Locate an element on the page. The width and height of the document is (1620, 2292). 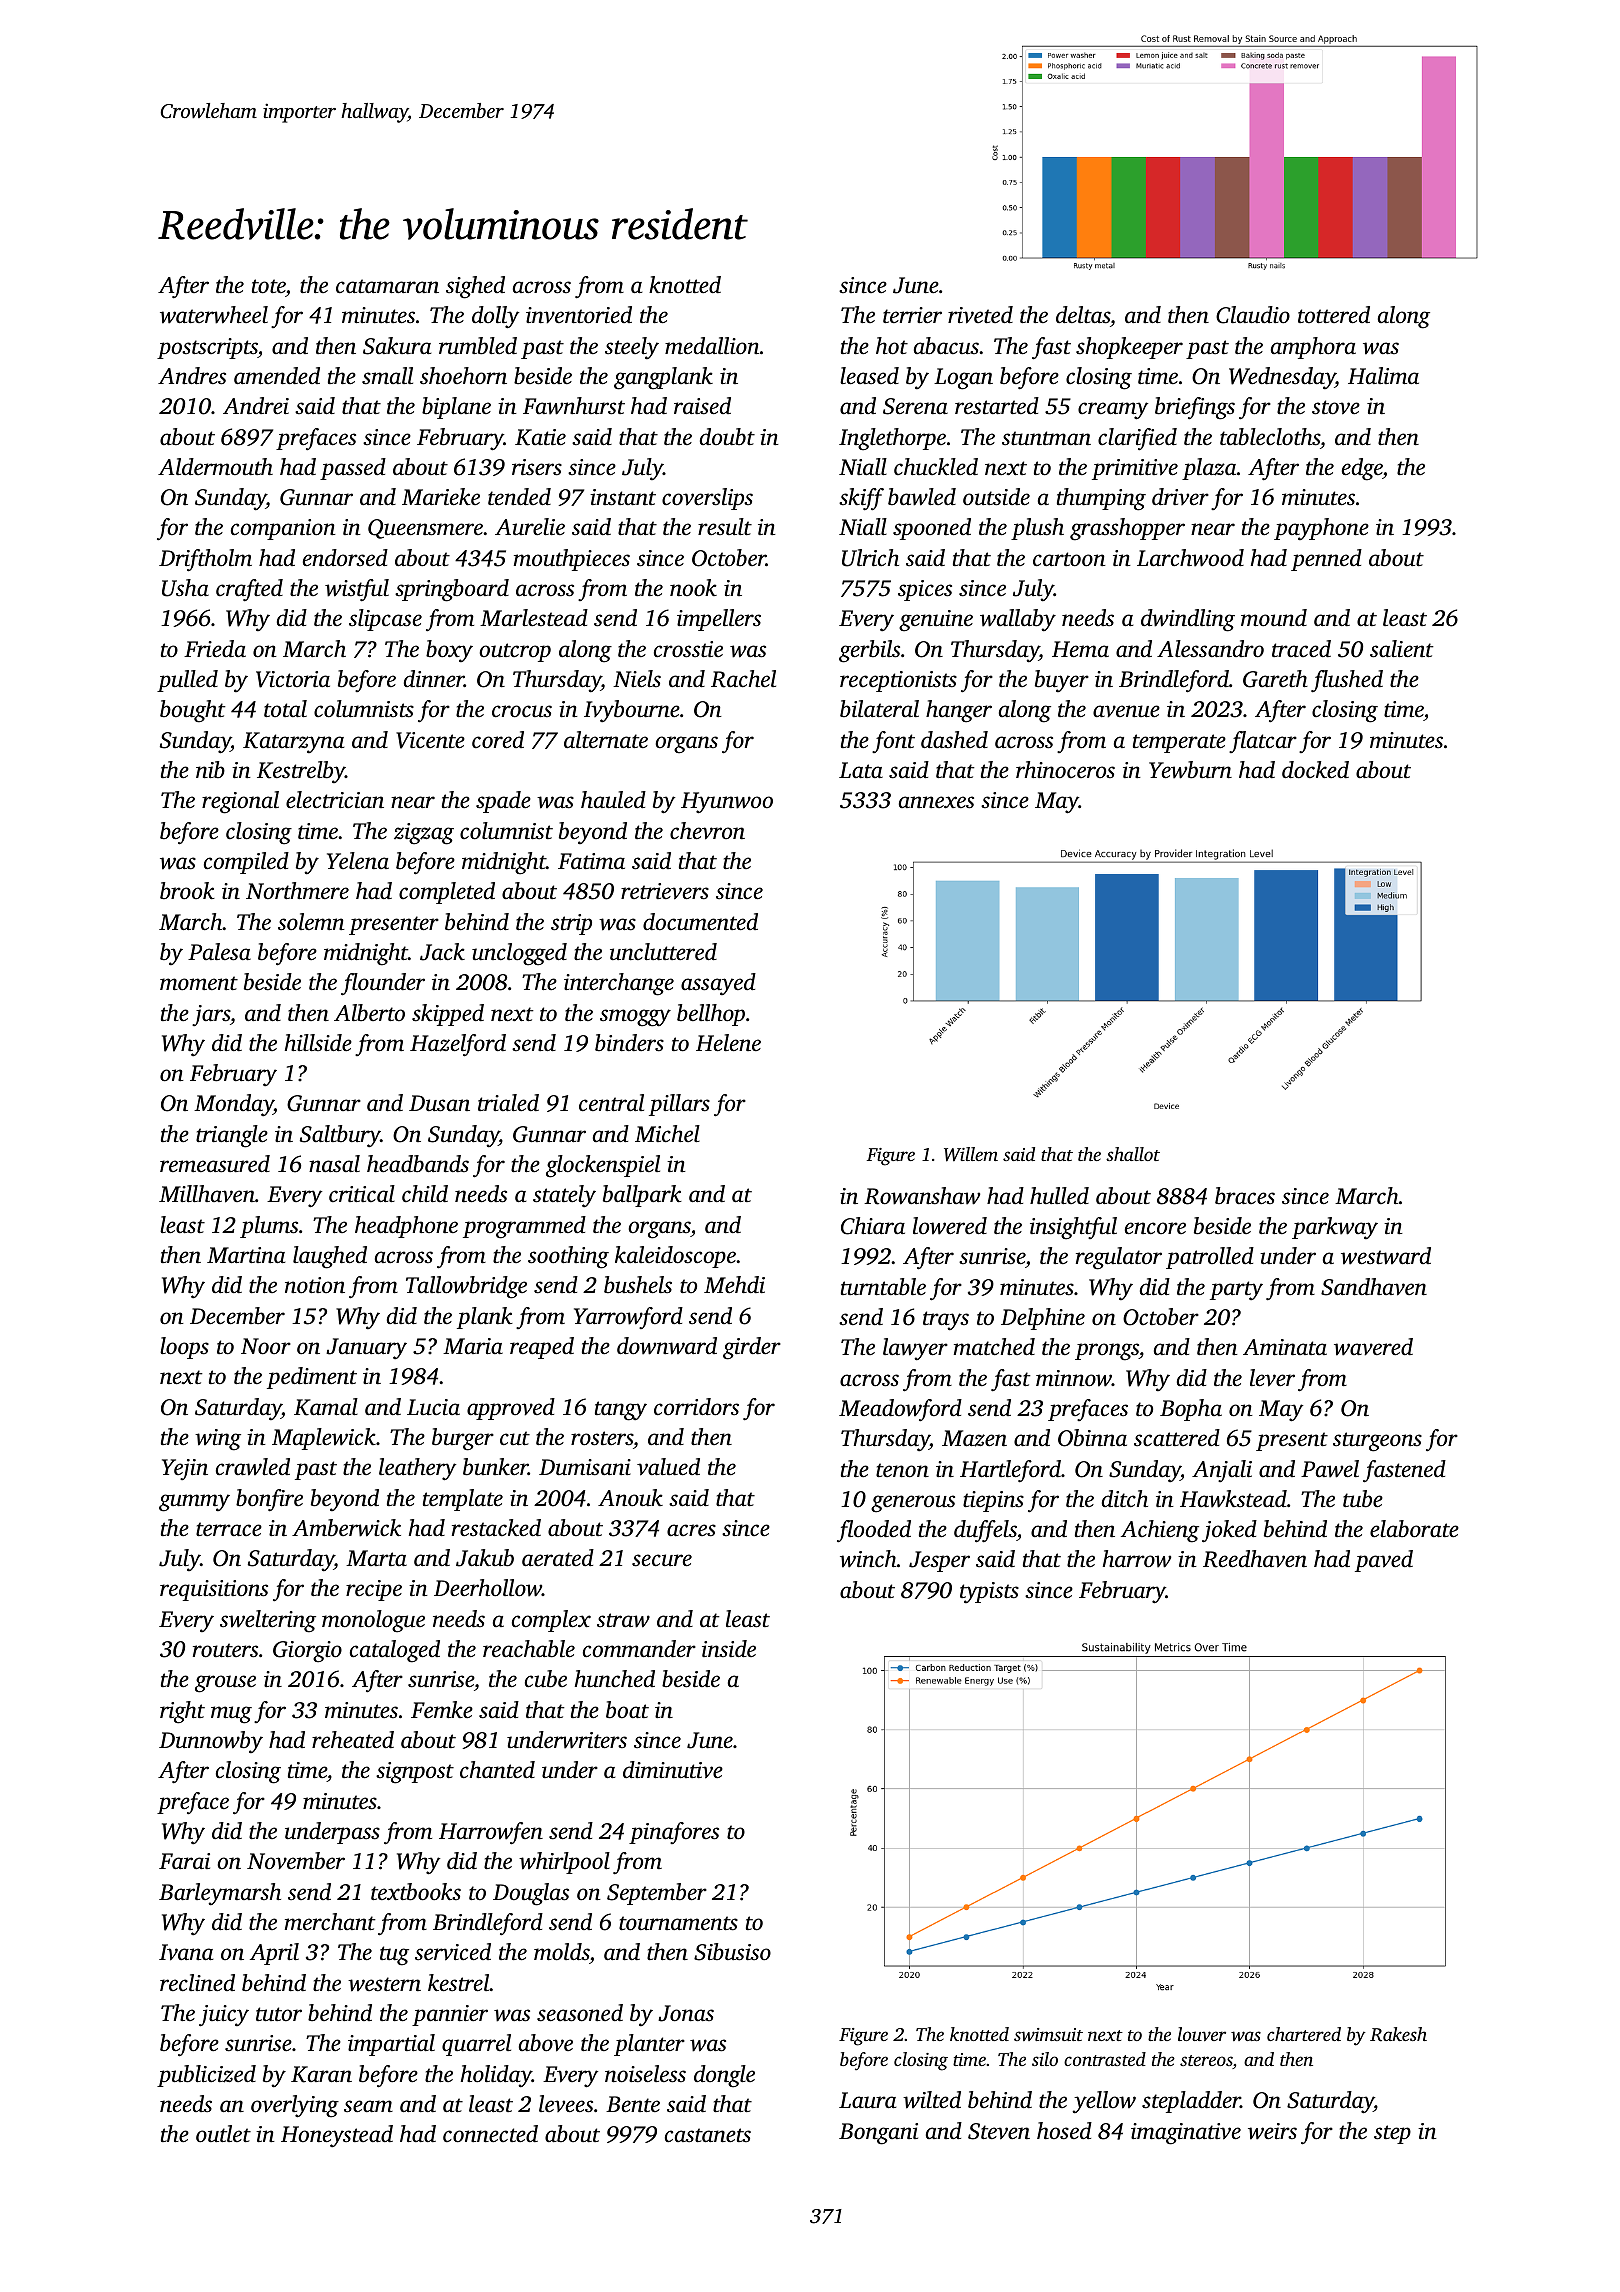
Willem is located at coordinates (971, 1154).
